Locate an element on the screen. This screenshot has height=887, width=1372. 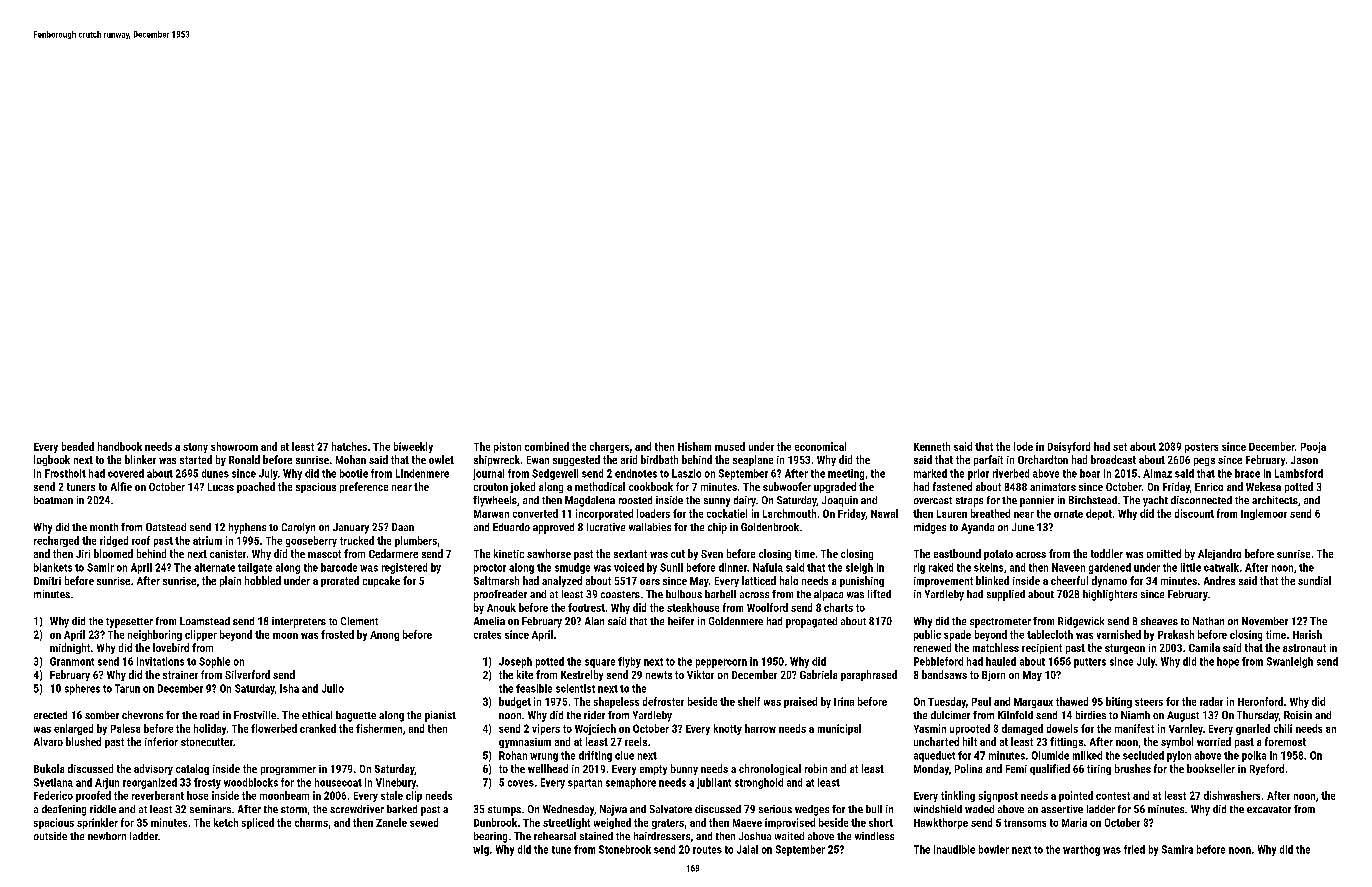
crouton is located at coordinates (491, 487).
